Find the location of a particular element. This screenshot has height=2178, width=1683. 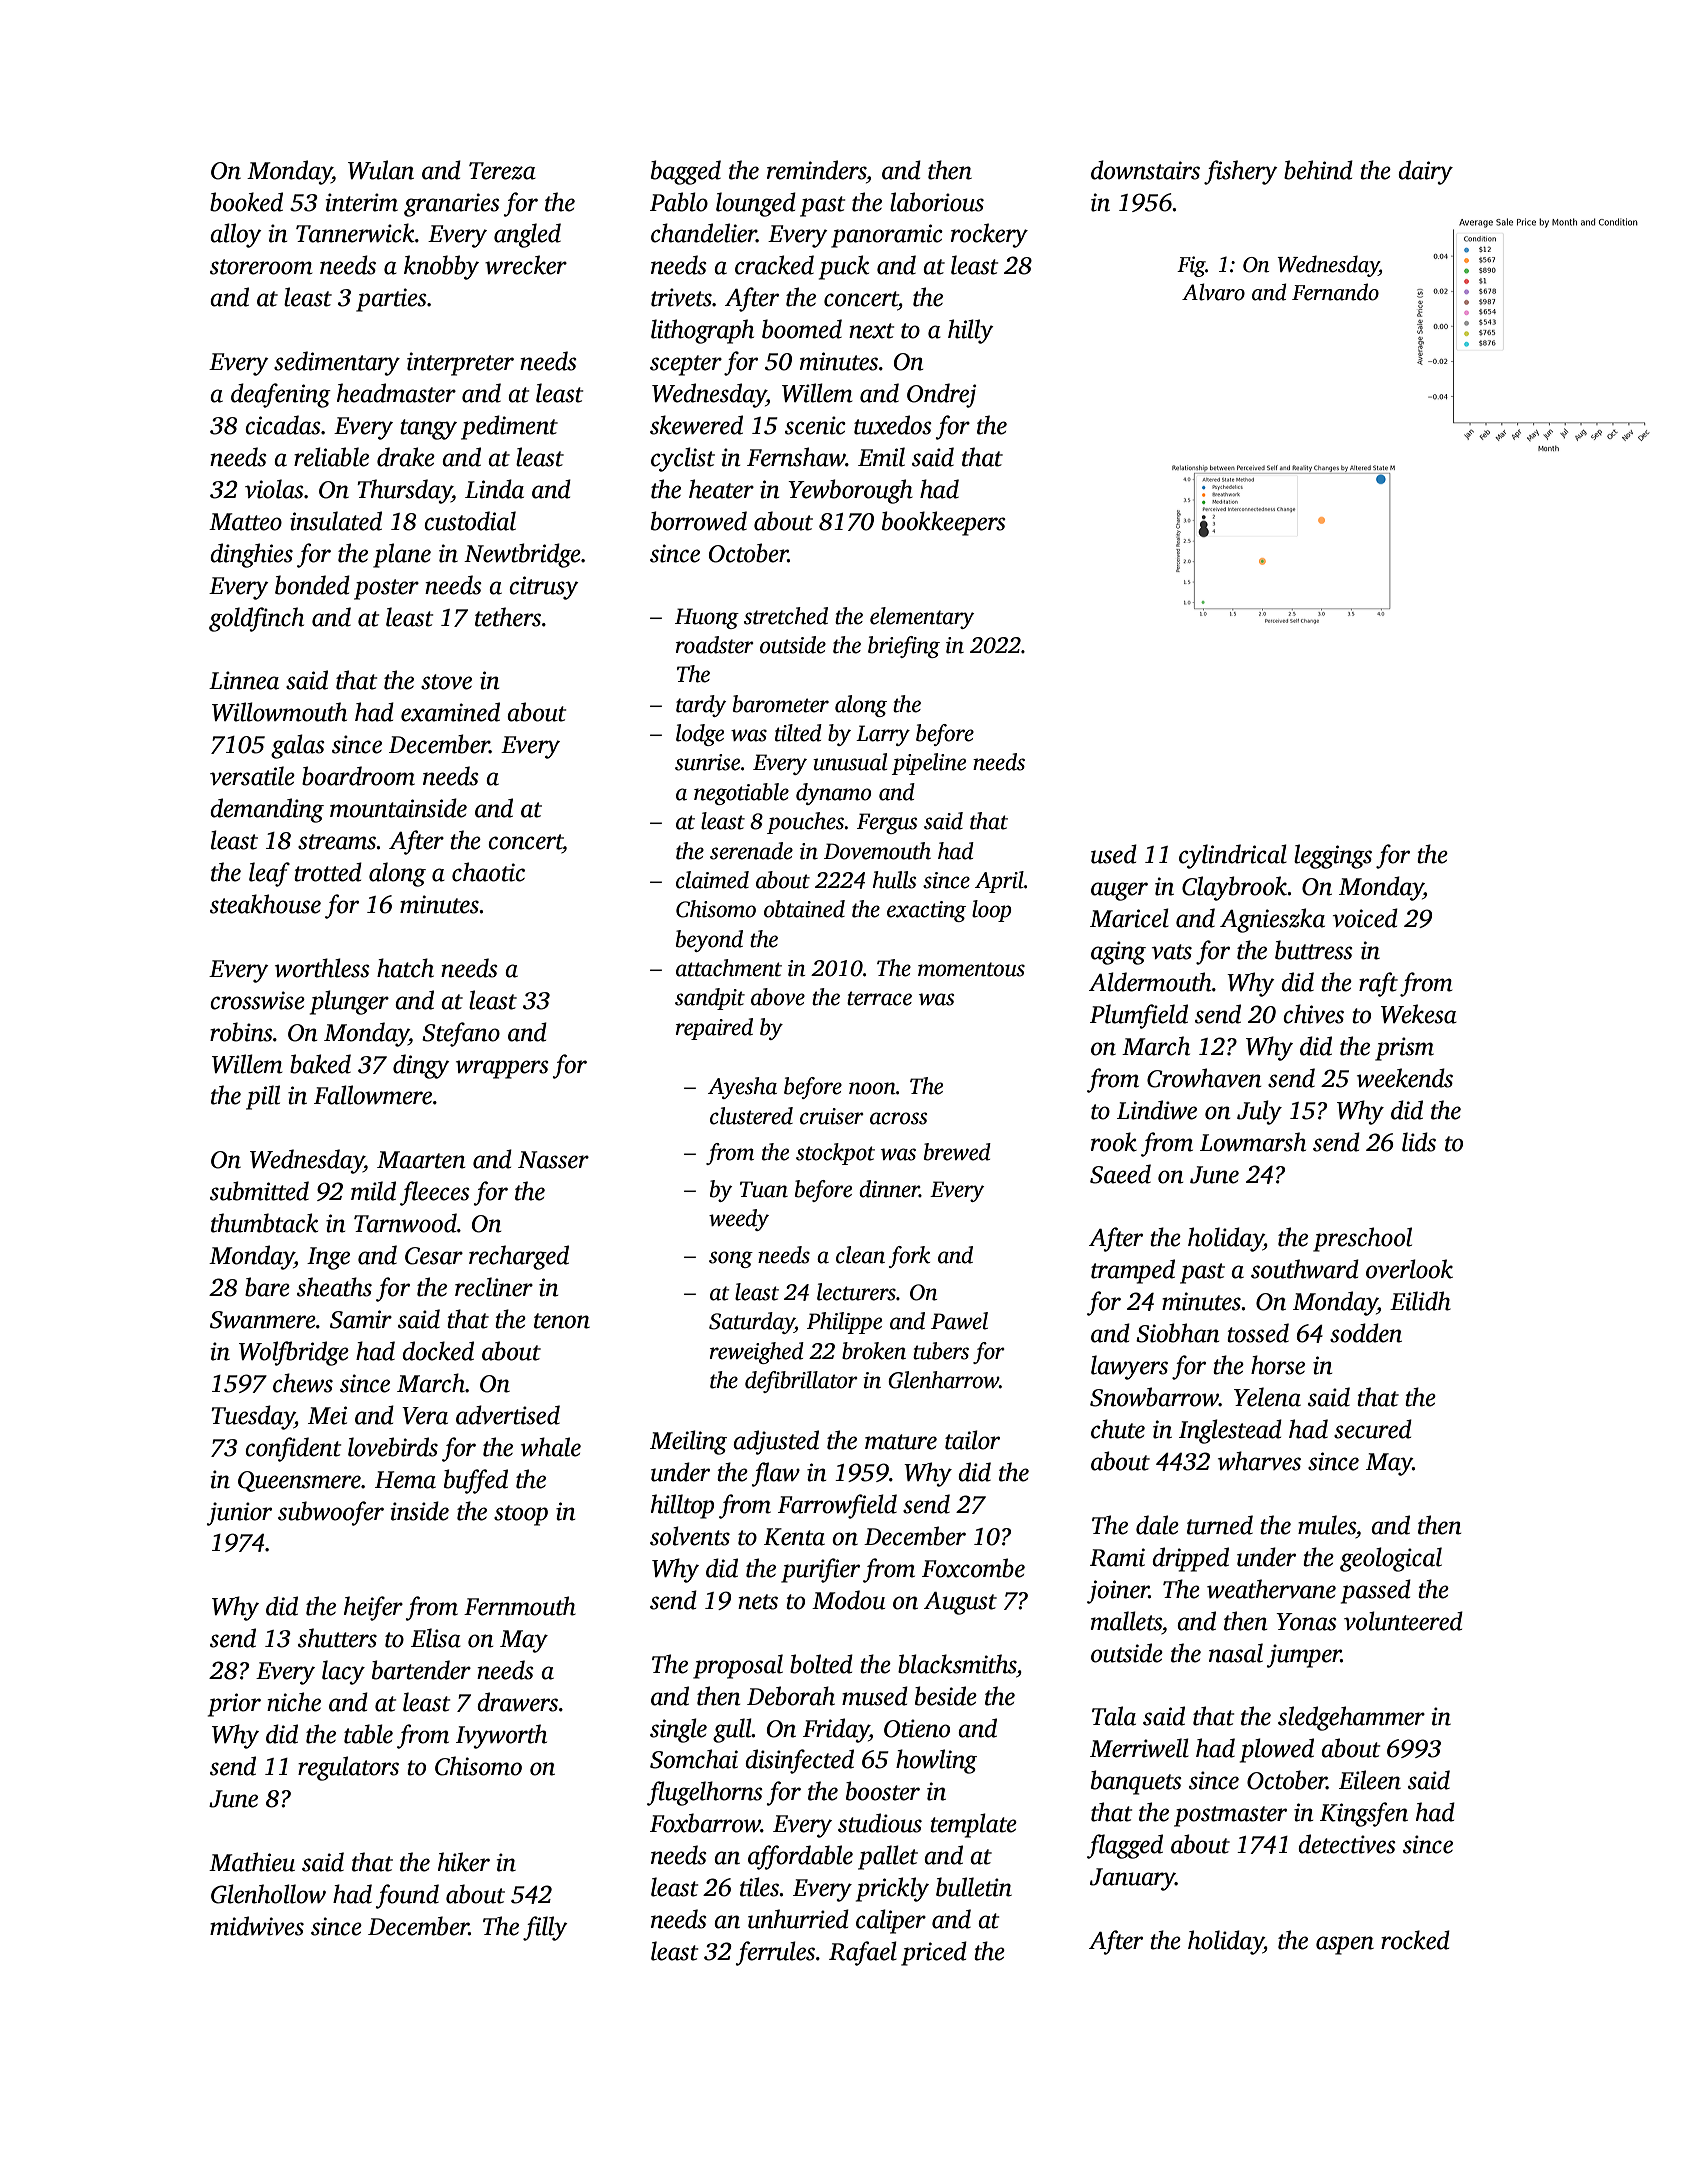

single is located at coordinates (678, 1730).
